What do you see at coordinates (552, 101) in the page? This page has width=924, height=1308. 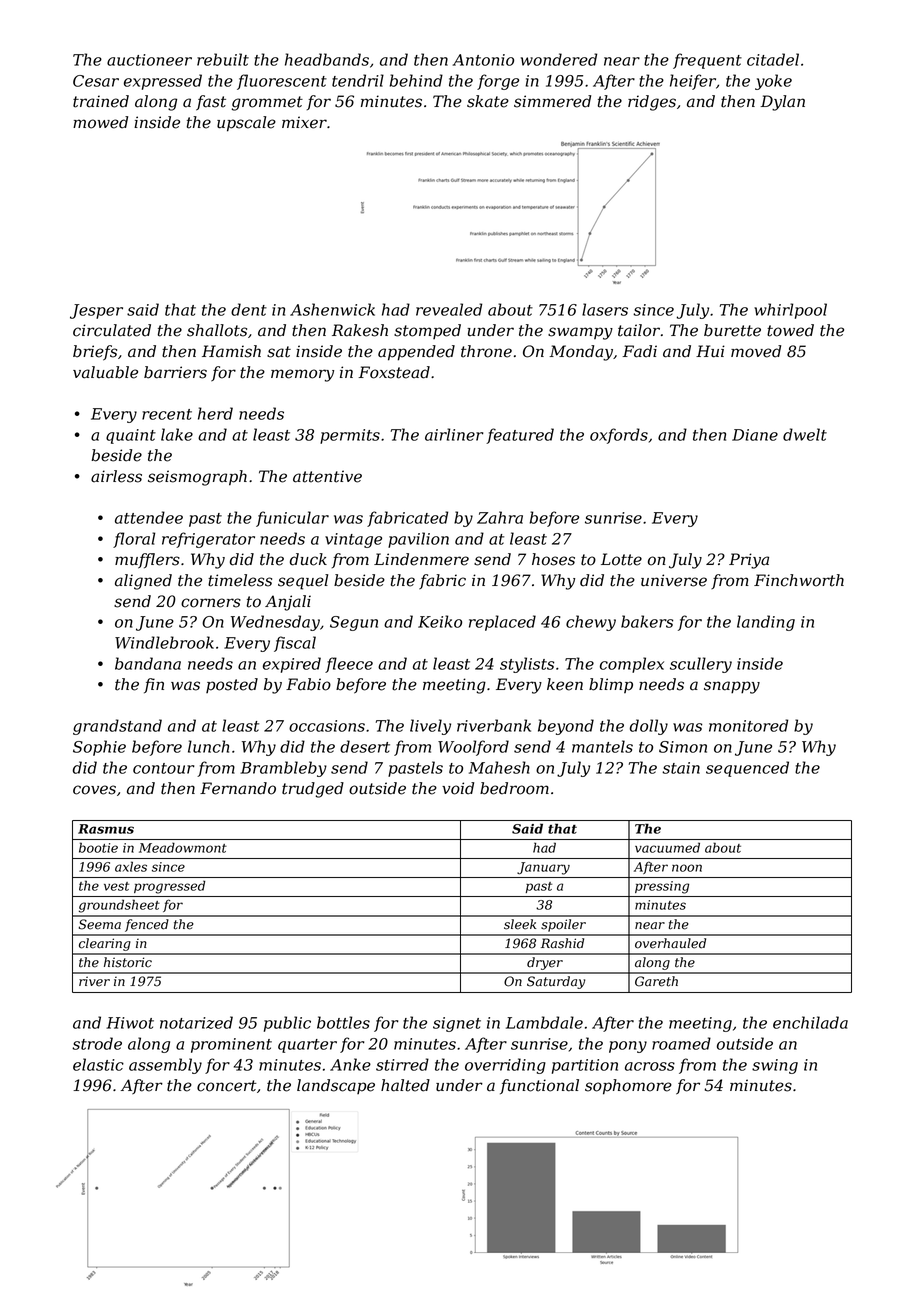 I see `simmered` at bounding box center [552, 101].
